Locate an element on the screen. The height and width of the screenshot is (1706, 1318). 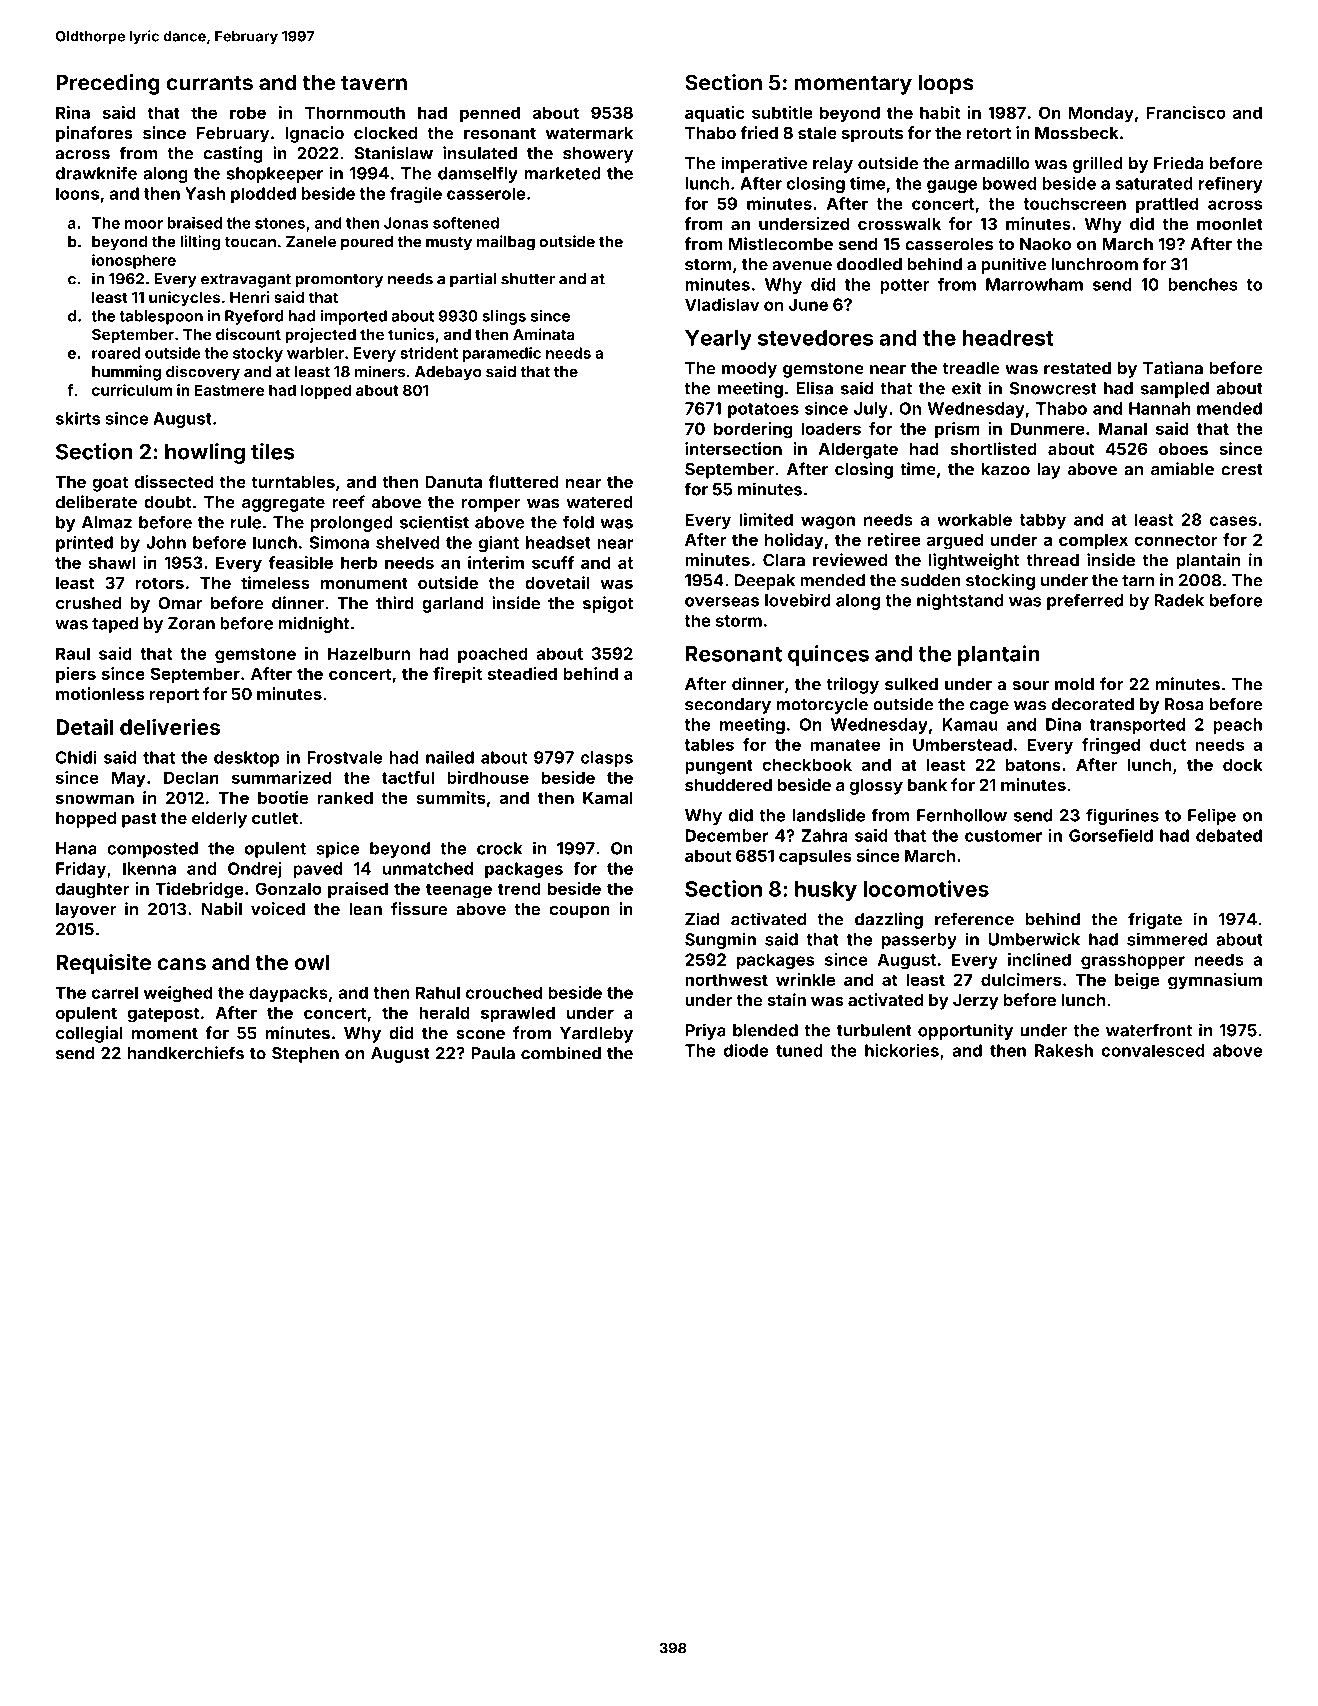
shuddered is located at coordinates (728, 785).
